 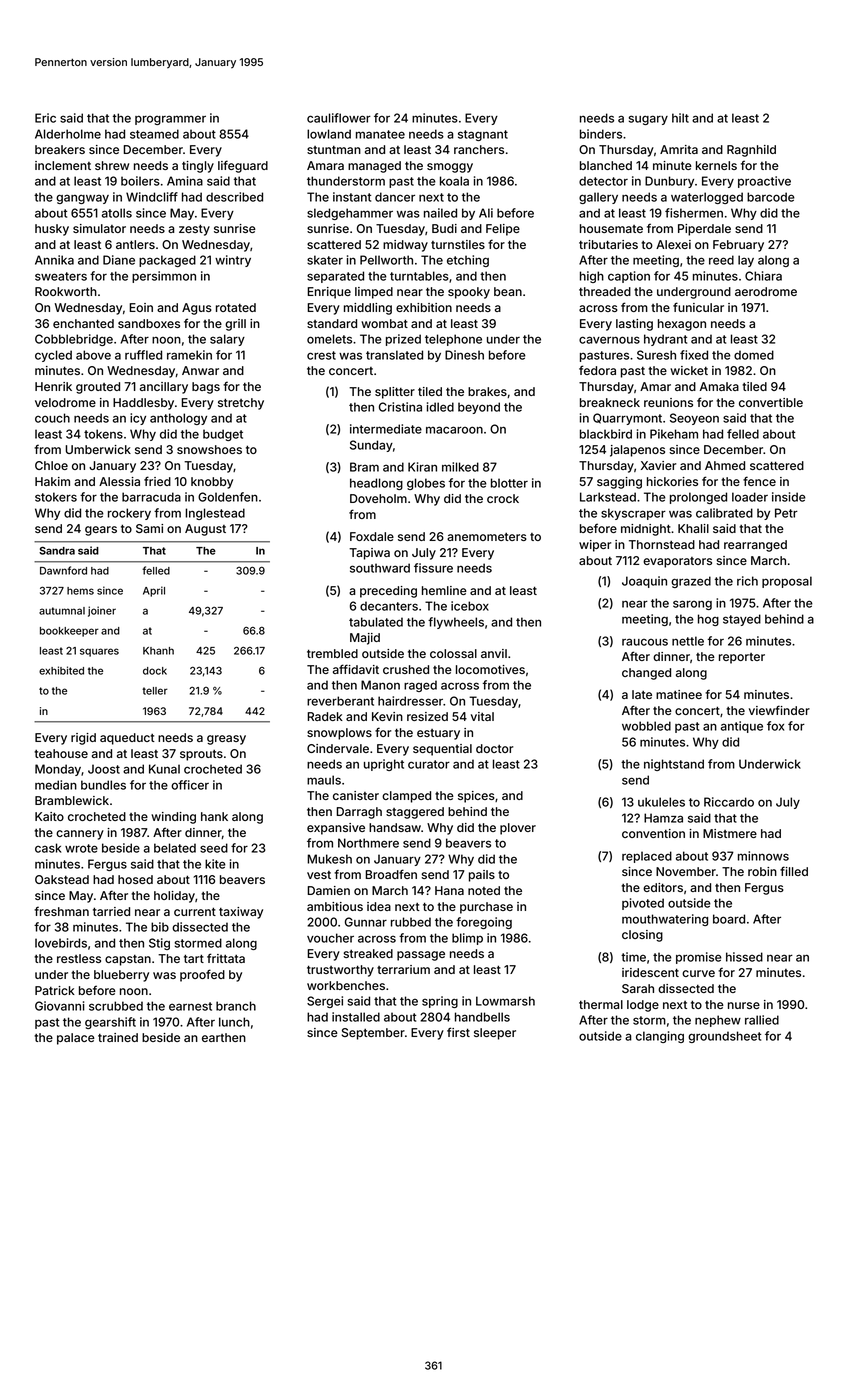 I want to click on inclement, so click(x=63, y=165).
